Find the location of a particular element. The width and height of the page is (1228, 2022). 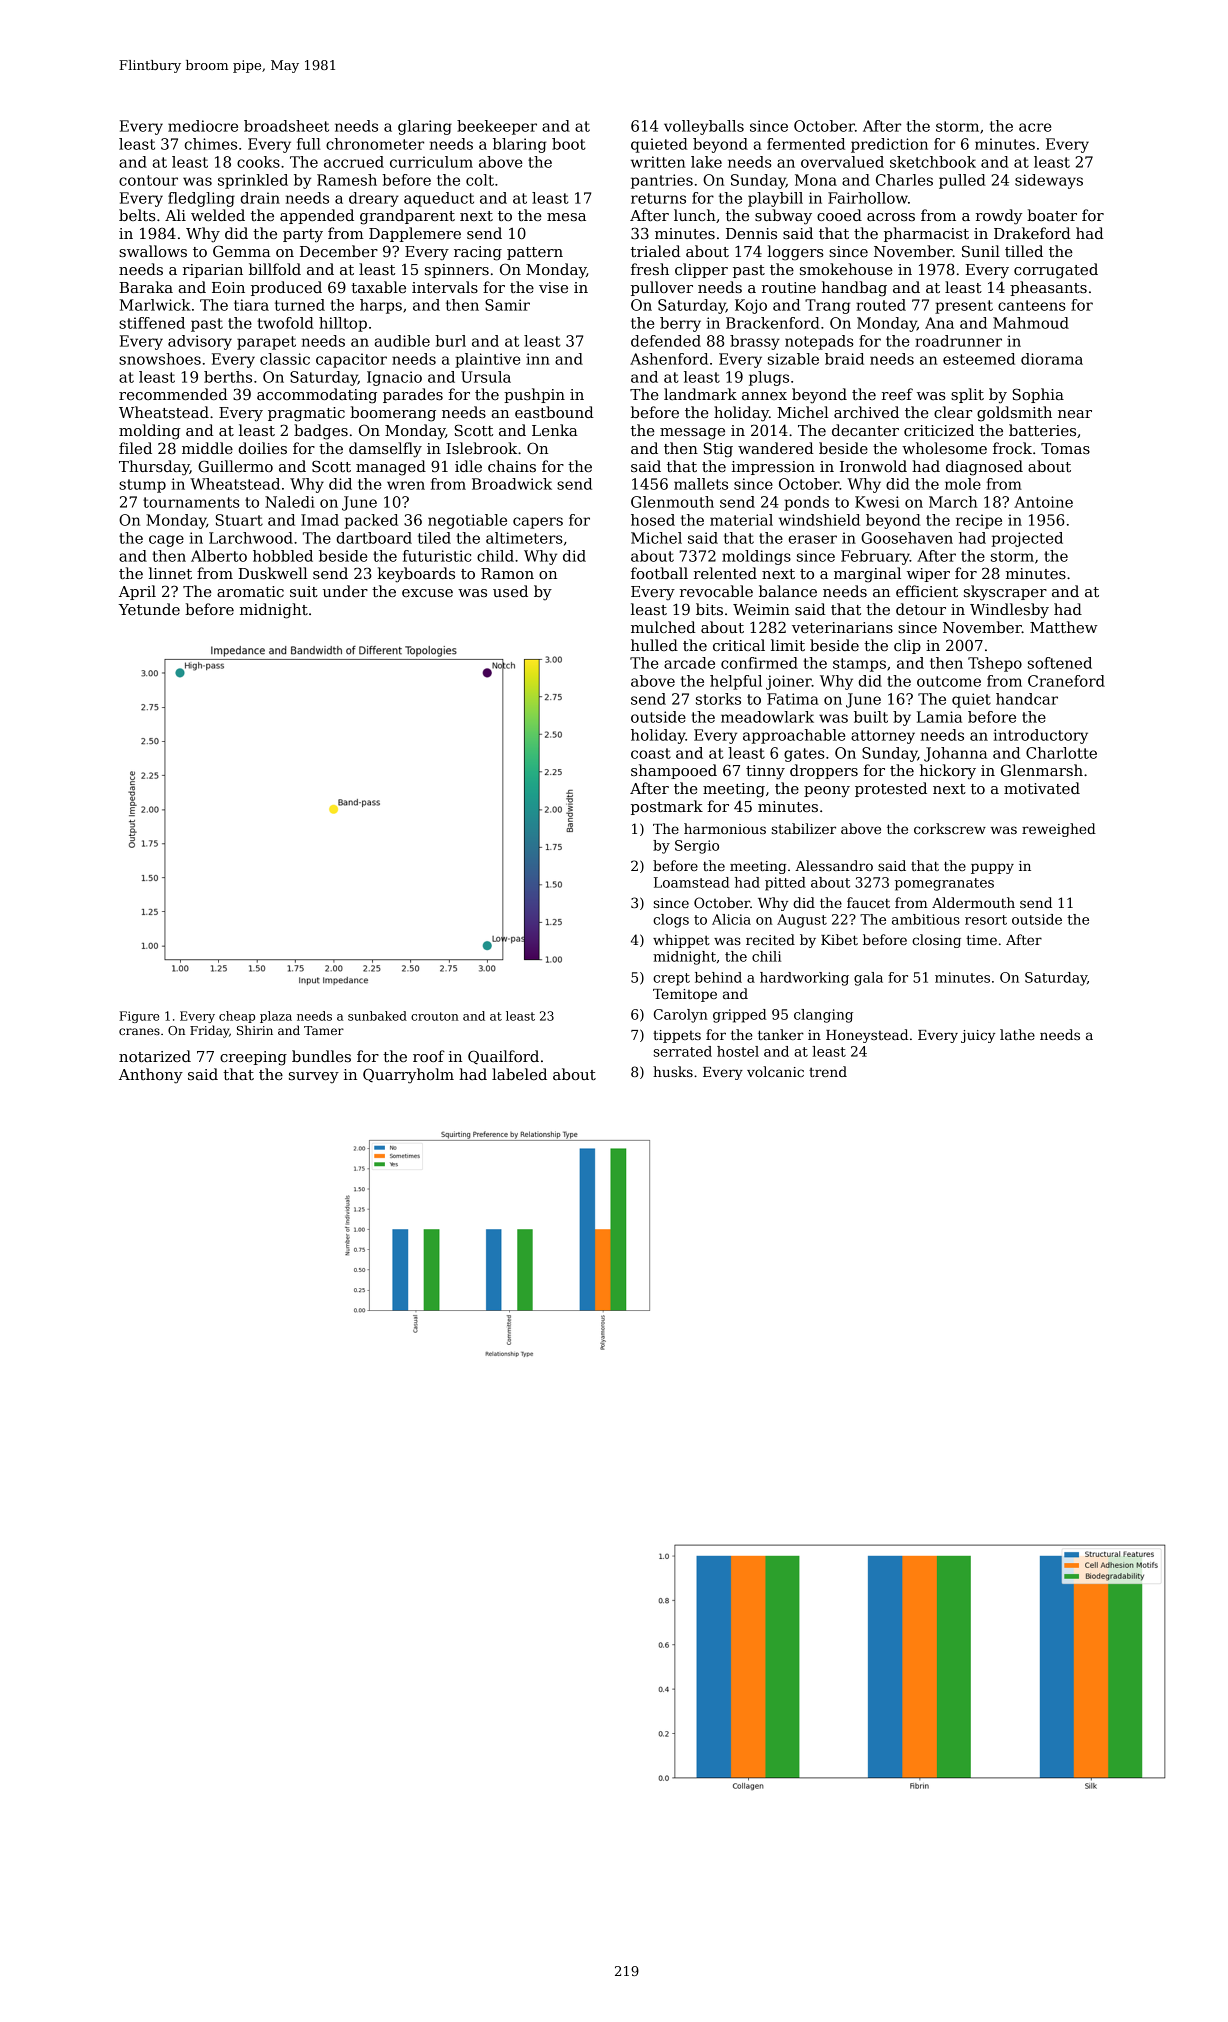

Tamer is located at coordinates (324, 1030).
